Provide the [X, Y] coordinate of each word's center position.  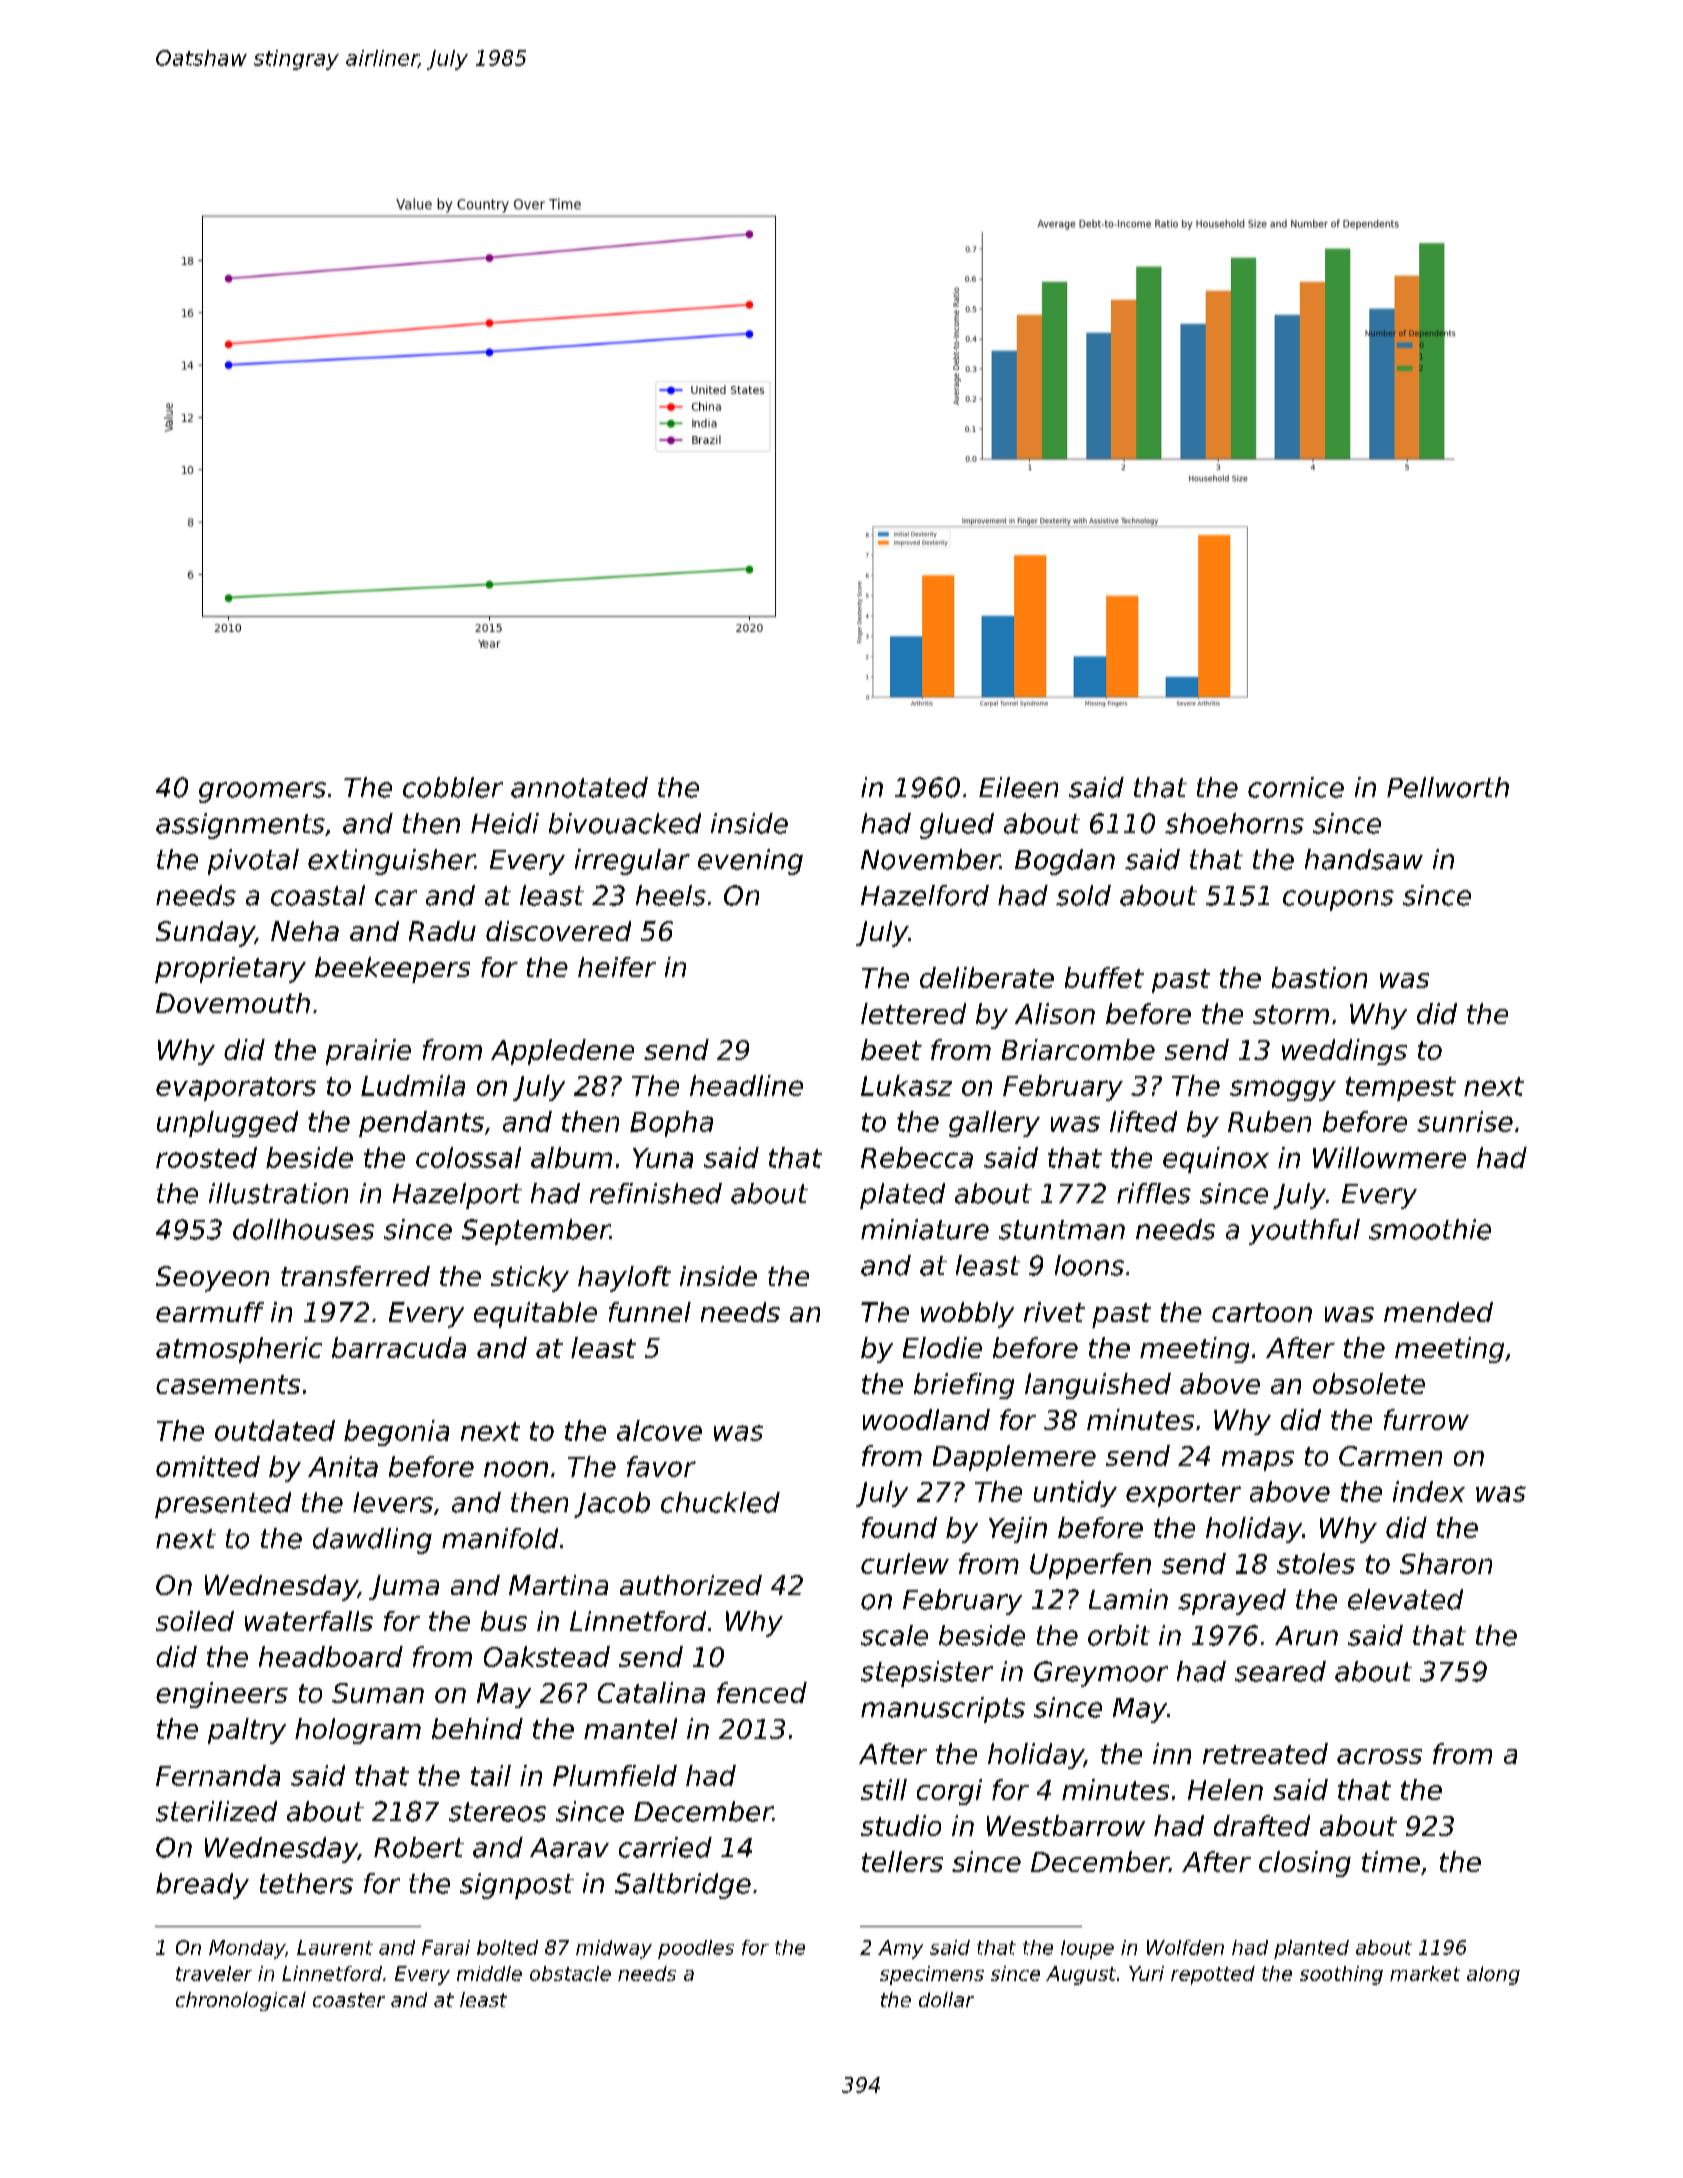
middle [489, 1973]
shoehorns [1234, 823]
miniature [925, 1229]
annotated [579, 787]
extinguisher [391, 862]
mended [1438, 1312]
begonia [396, 1433]
